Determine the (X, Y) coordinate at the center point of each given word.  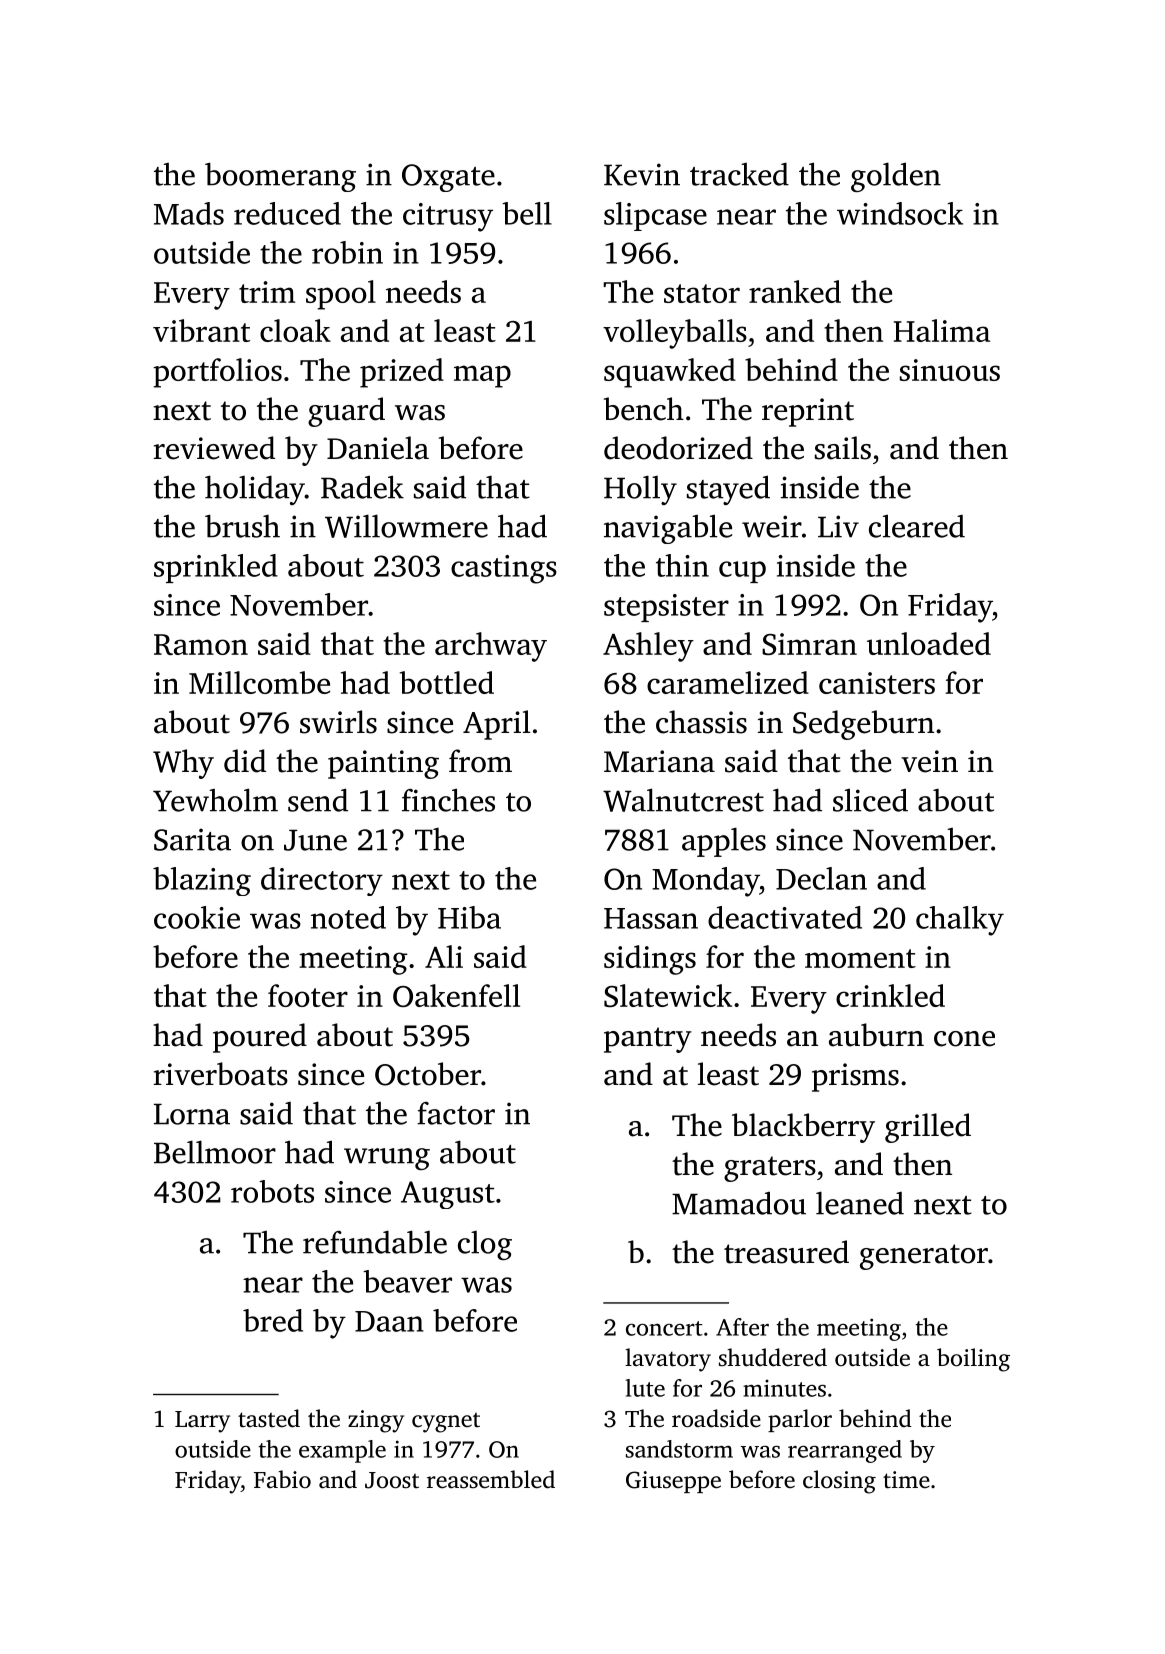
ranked (795, 291)
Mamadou (739, 1203)
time (906, 1480)
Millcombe (259, 682)
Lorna (192, 1114)
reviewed (214, 448)
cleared (917, 526)
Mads (189, 213)
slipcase (655, 216)
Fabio (282, 1479)
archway (491, 647)
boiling (973, 1360)
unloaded (929, 643)
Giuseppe (673, 1482)
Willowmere (406, 526)
